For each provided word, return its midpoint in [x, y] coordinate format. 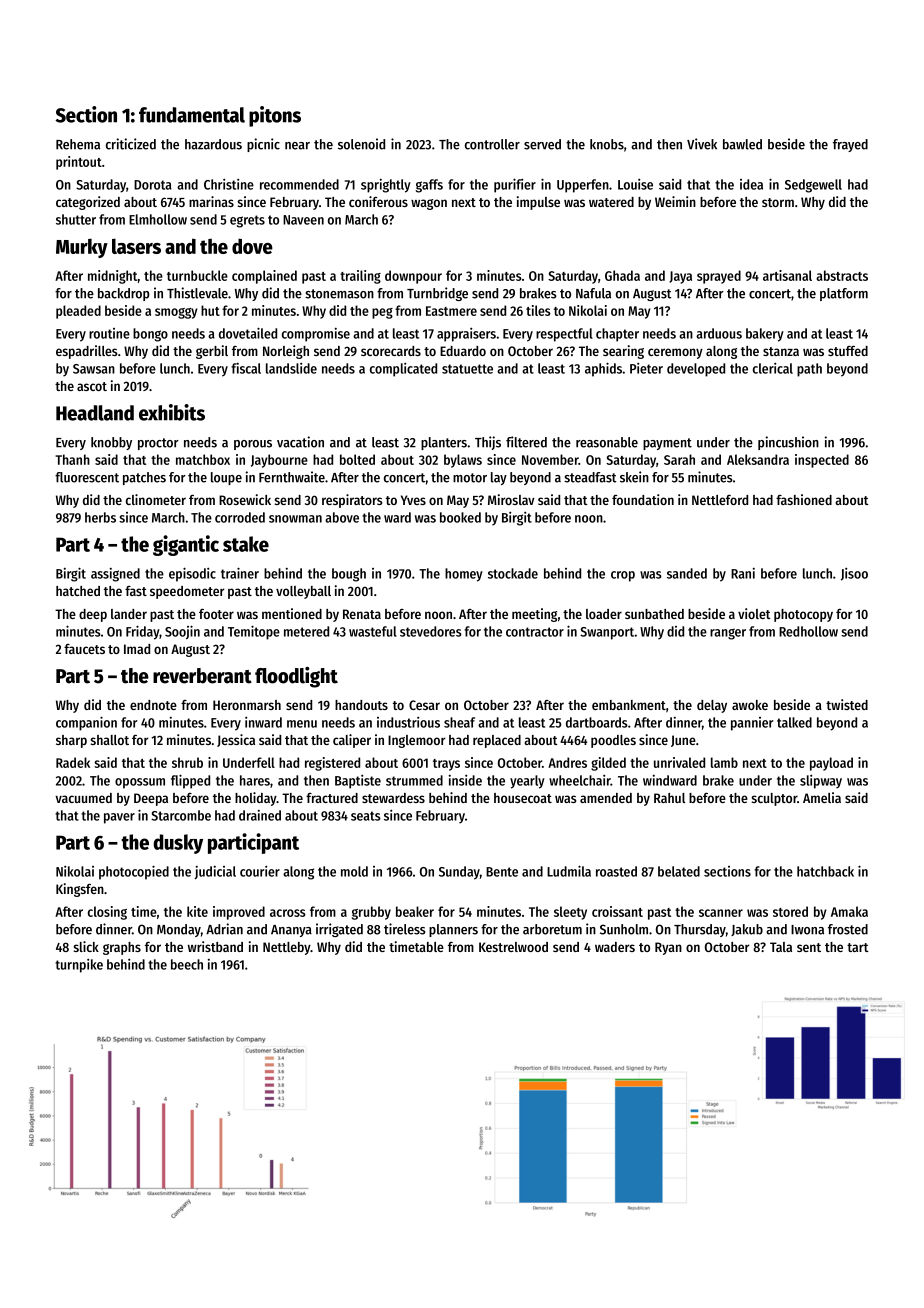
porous [253, 445]
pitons [275, 116]
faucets [84, 649]
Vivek [702, 144]
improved [239, 913]
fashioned [804, 499]
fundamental [192, 115]
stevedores [431, 631]
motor [470, 478]
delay [712, 706]
